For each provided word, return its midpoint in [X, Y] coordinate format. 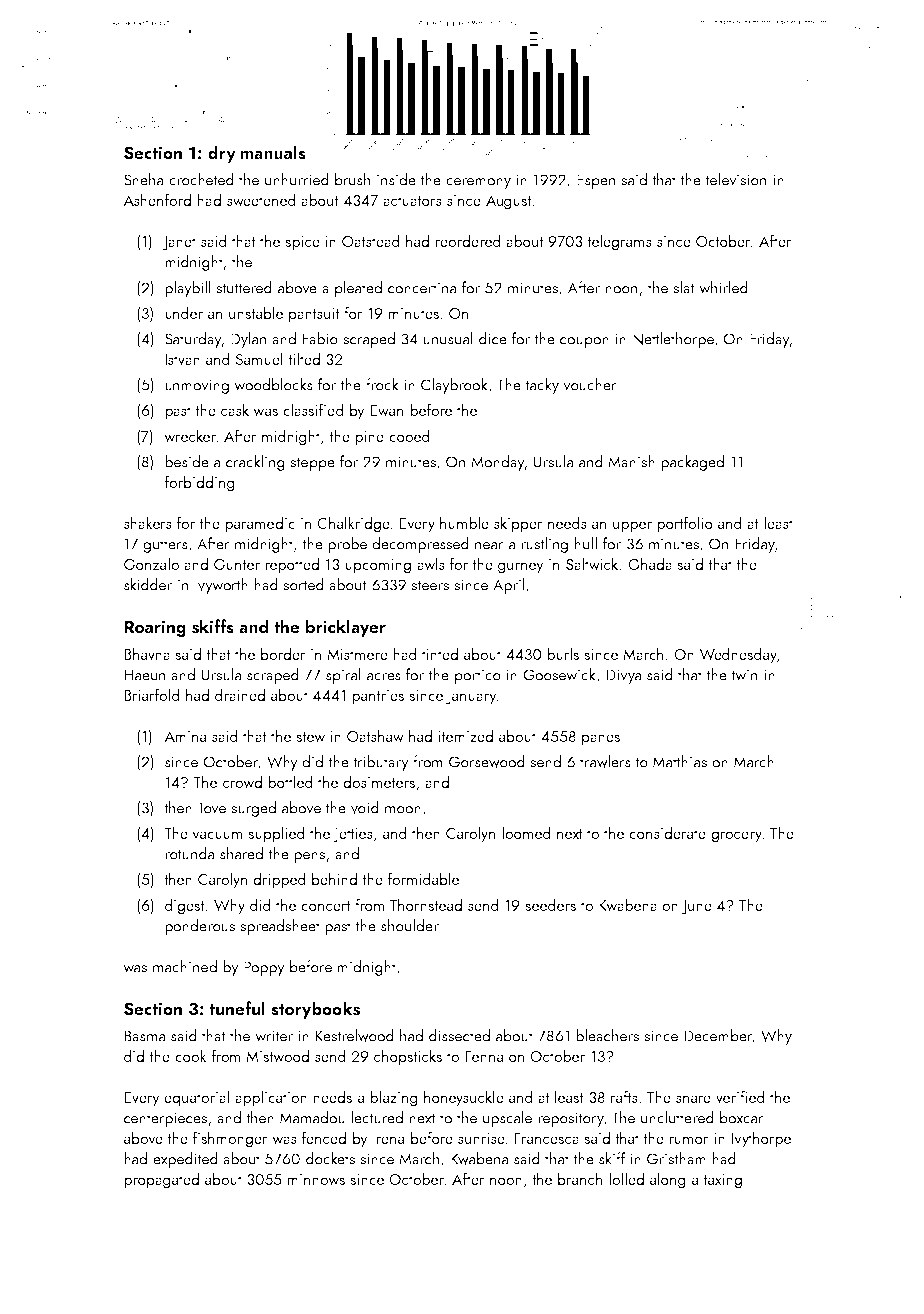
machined [185, 966]
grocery [736, 837]
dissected [459, 1035]
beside [187, 461]
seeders [550, 904]
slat [683, 287]
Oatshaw [375, 736]
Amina [185, 736]
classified [313, 409]
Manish [631, 461]
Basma [145, 1036]
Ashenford [157, 199]
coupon [584, 342]
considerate [667, 832]
